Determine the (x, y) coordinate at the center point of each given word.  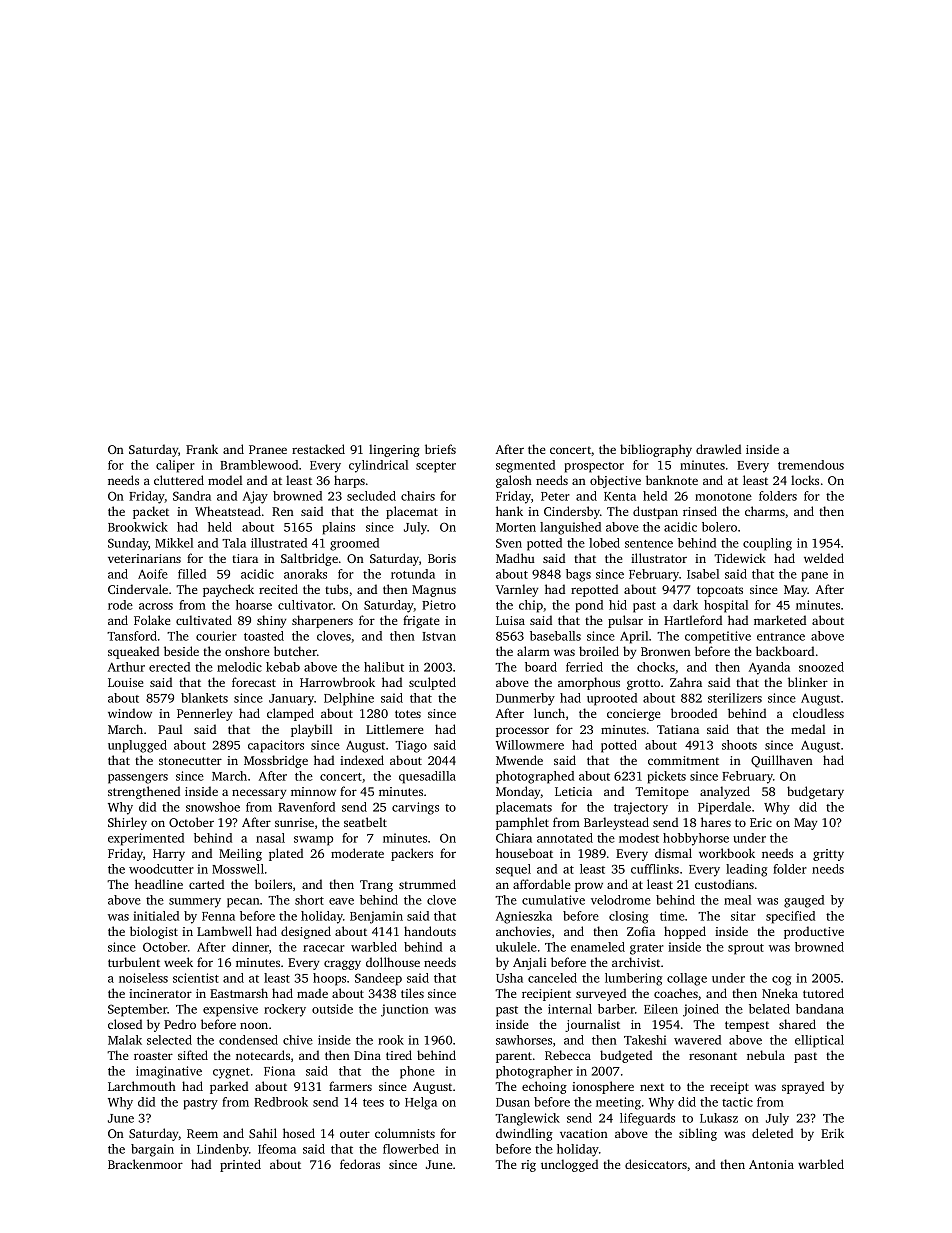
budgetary (815, 792)
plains (339, 528)
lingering (394, 450)
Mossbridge (276, 761)
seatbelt (365, 822)
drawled (718, 449)
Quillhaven (782, 761)
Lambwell (224, 931)
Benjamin (376, 917)
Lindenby (223, 1150)
